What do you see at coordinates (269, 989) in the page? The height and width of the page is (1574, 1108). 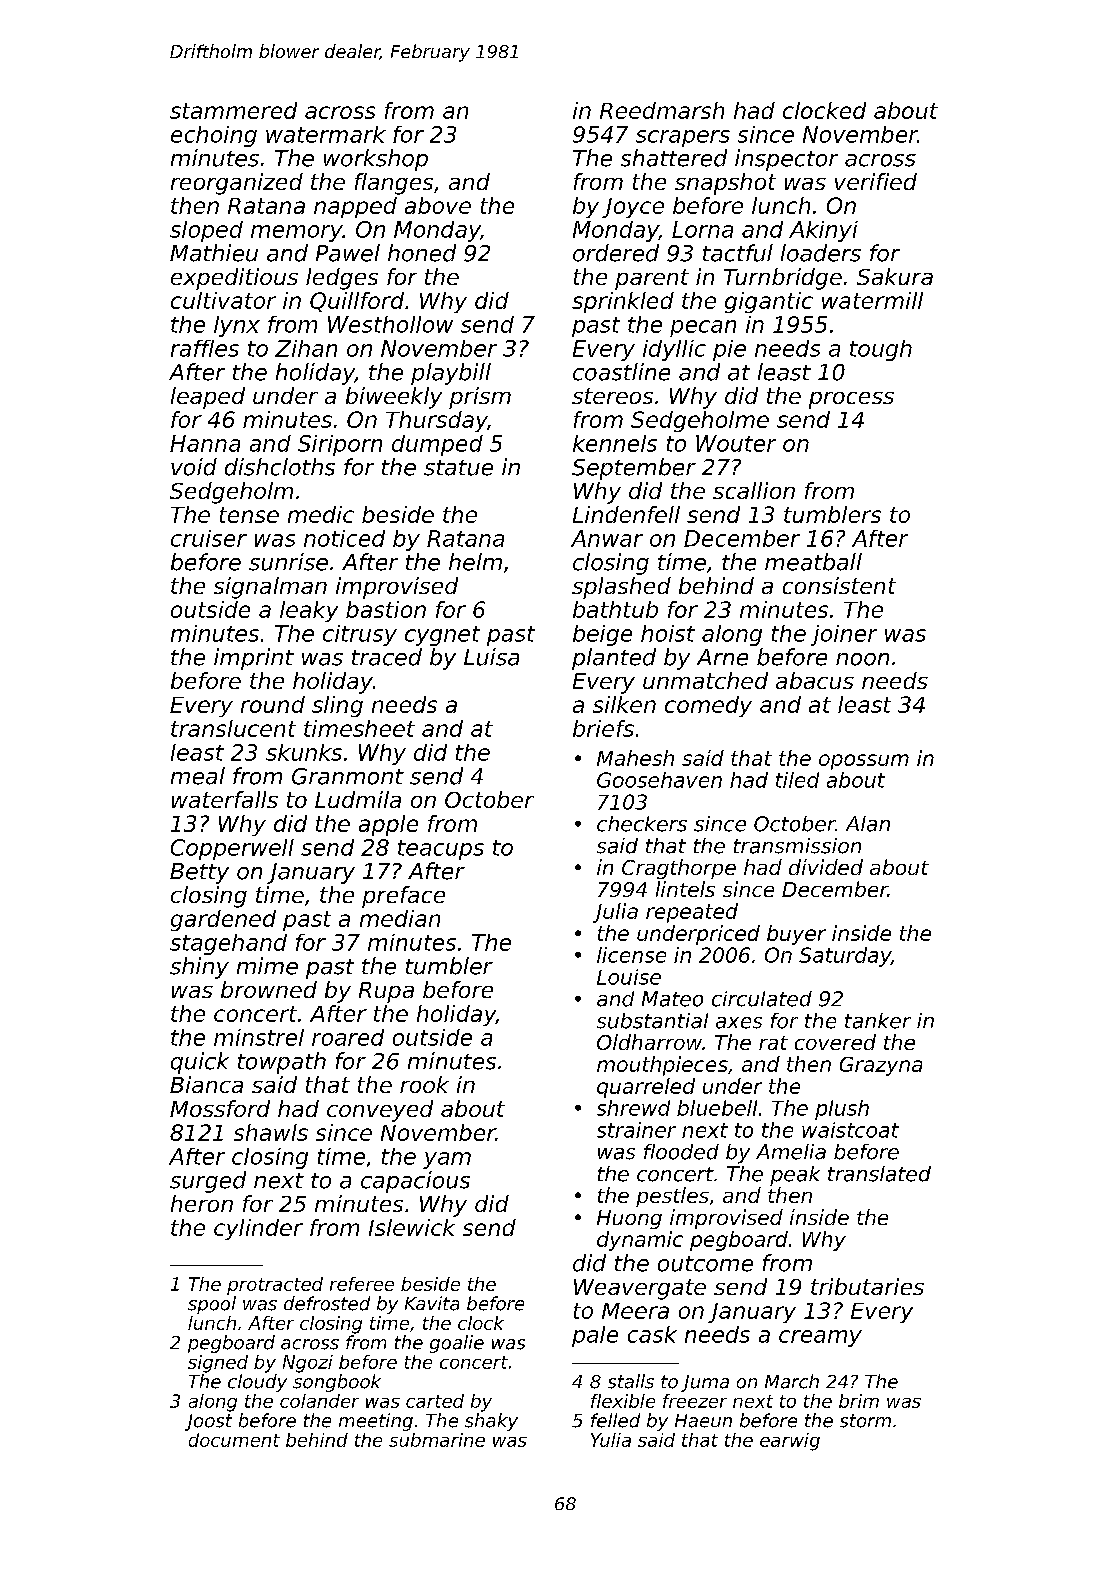 I see `browned` at bounding box center [269, 989].
